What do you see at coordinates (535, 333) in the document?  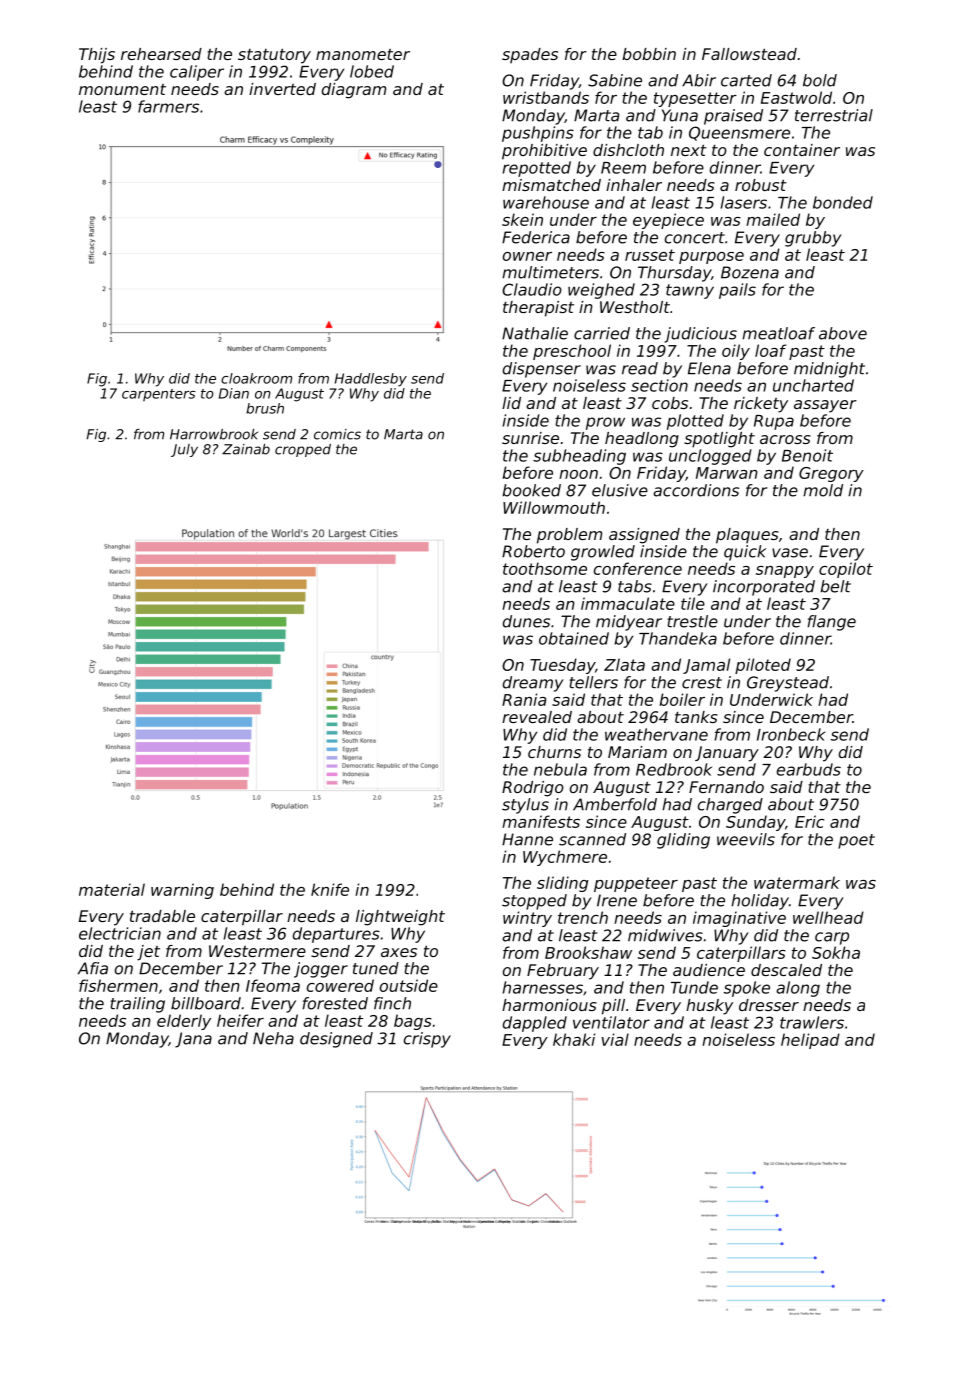 I see `Nathalie` at bounding box center [535, 333].
